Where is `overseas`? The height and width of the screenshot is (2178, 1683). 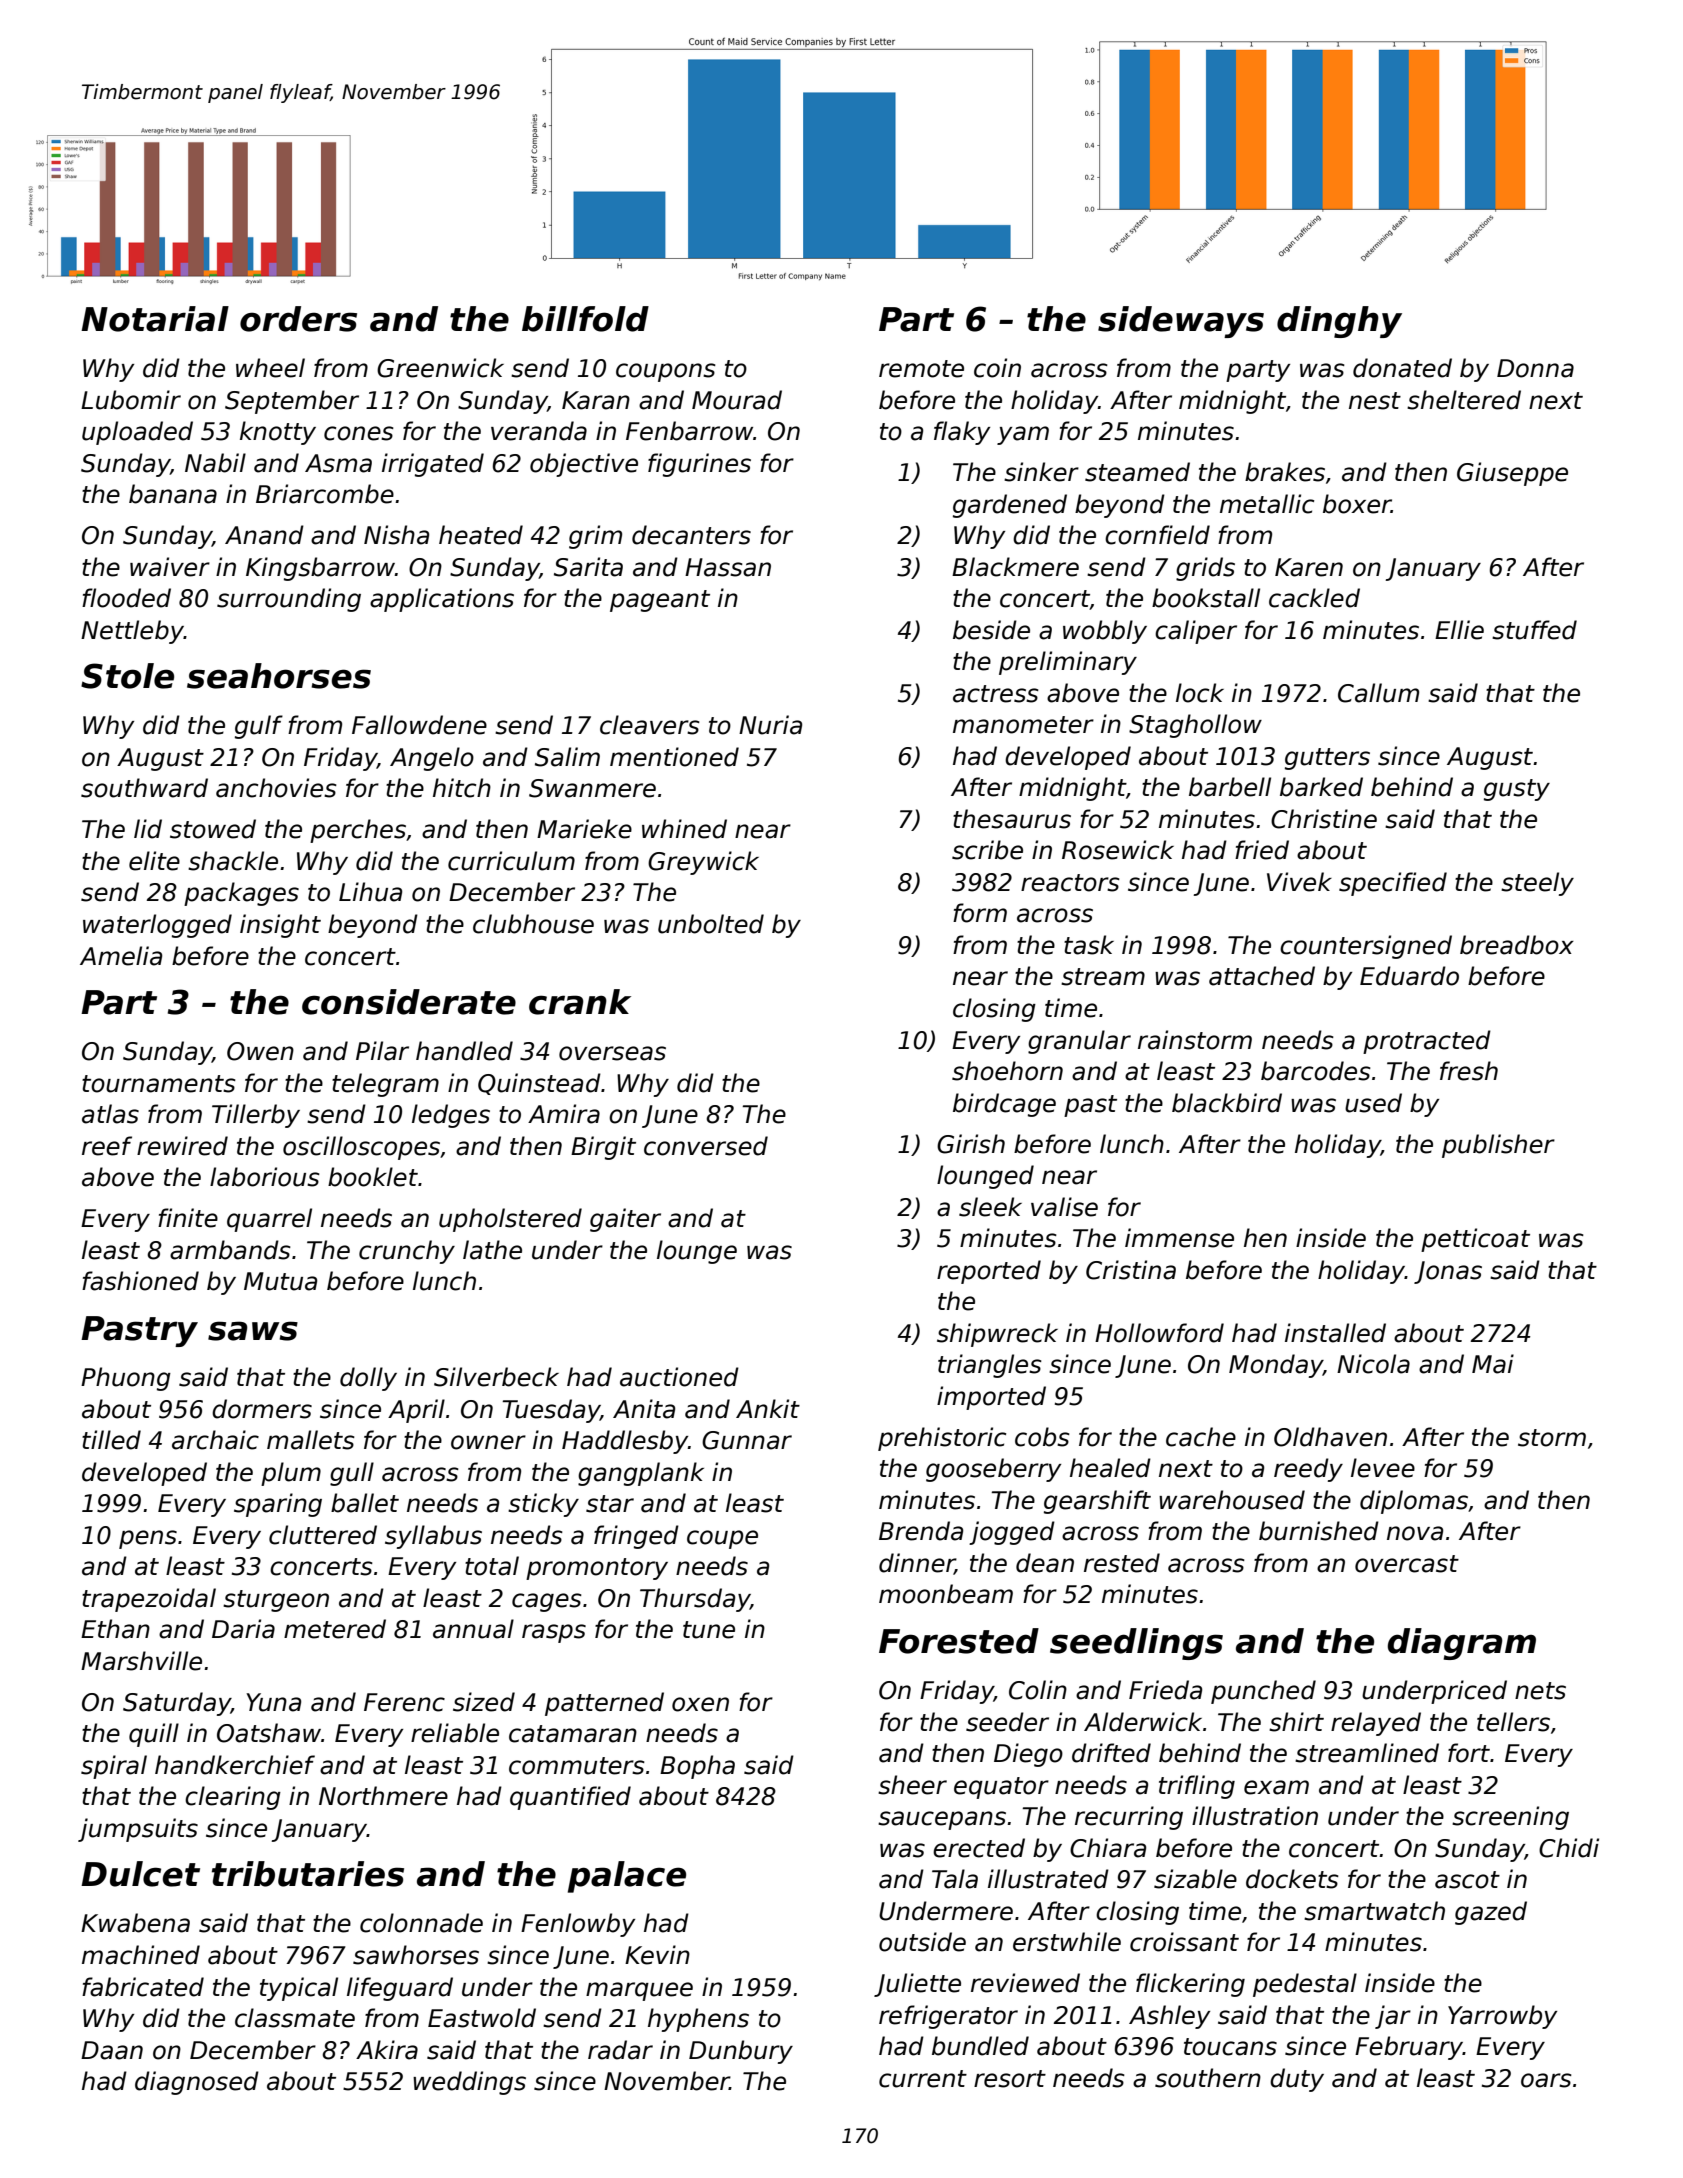
overseas is located at coordinates (612, 1053).
